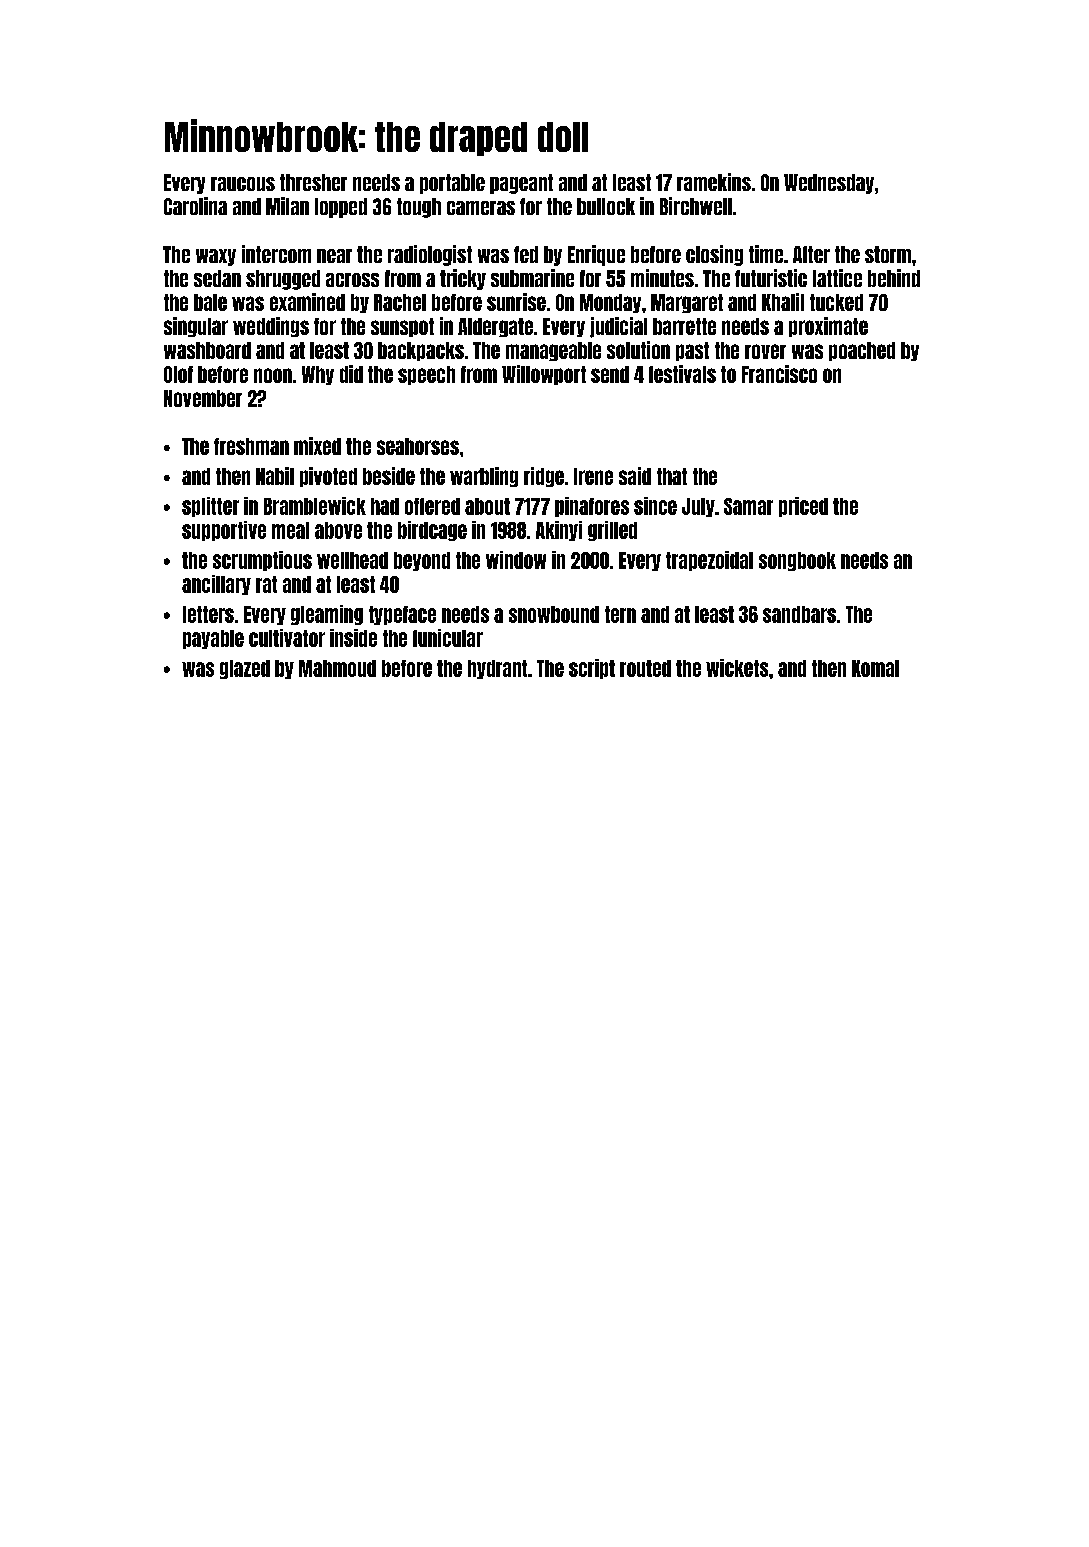  Describe the element at coordinates (799, 614) in the screenshot. I see `sandbars` at that location.
